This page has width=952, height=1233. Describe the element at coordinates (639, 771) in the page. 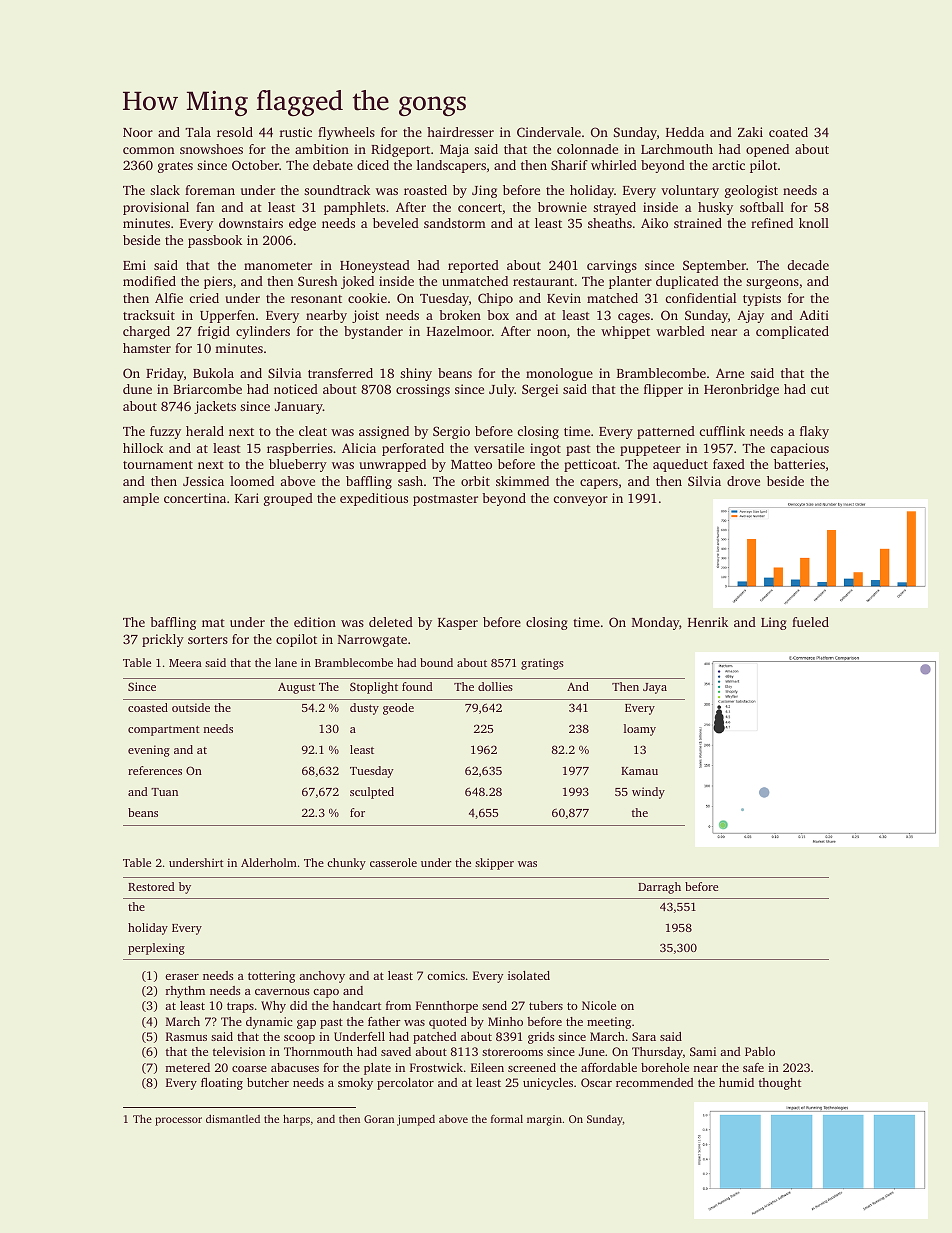

I see `Kamau` at that location.
